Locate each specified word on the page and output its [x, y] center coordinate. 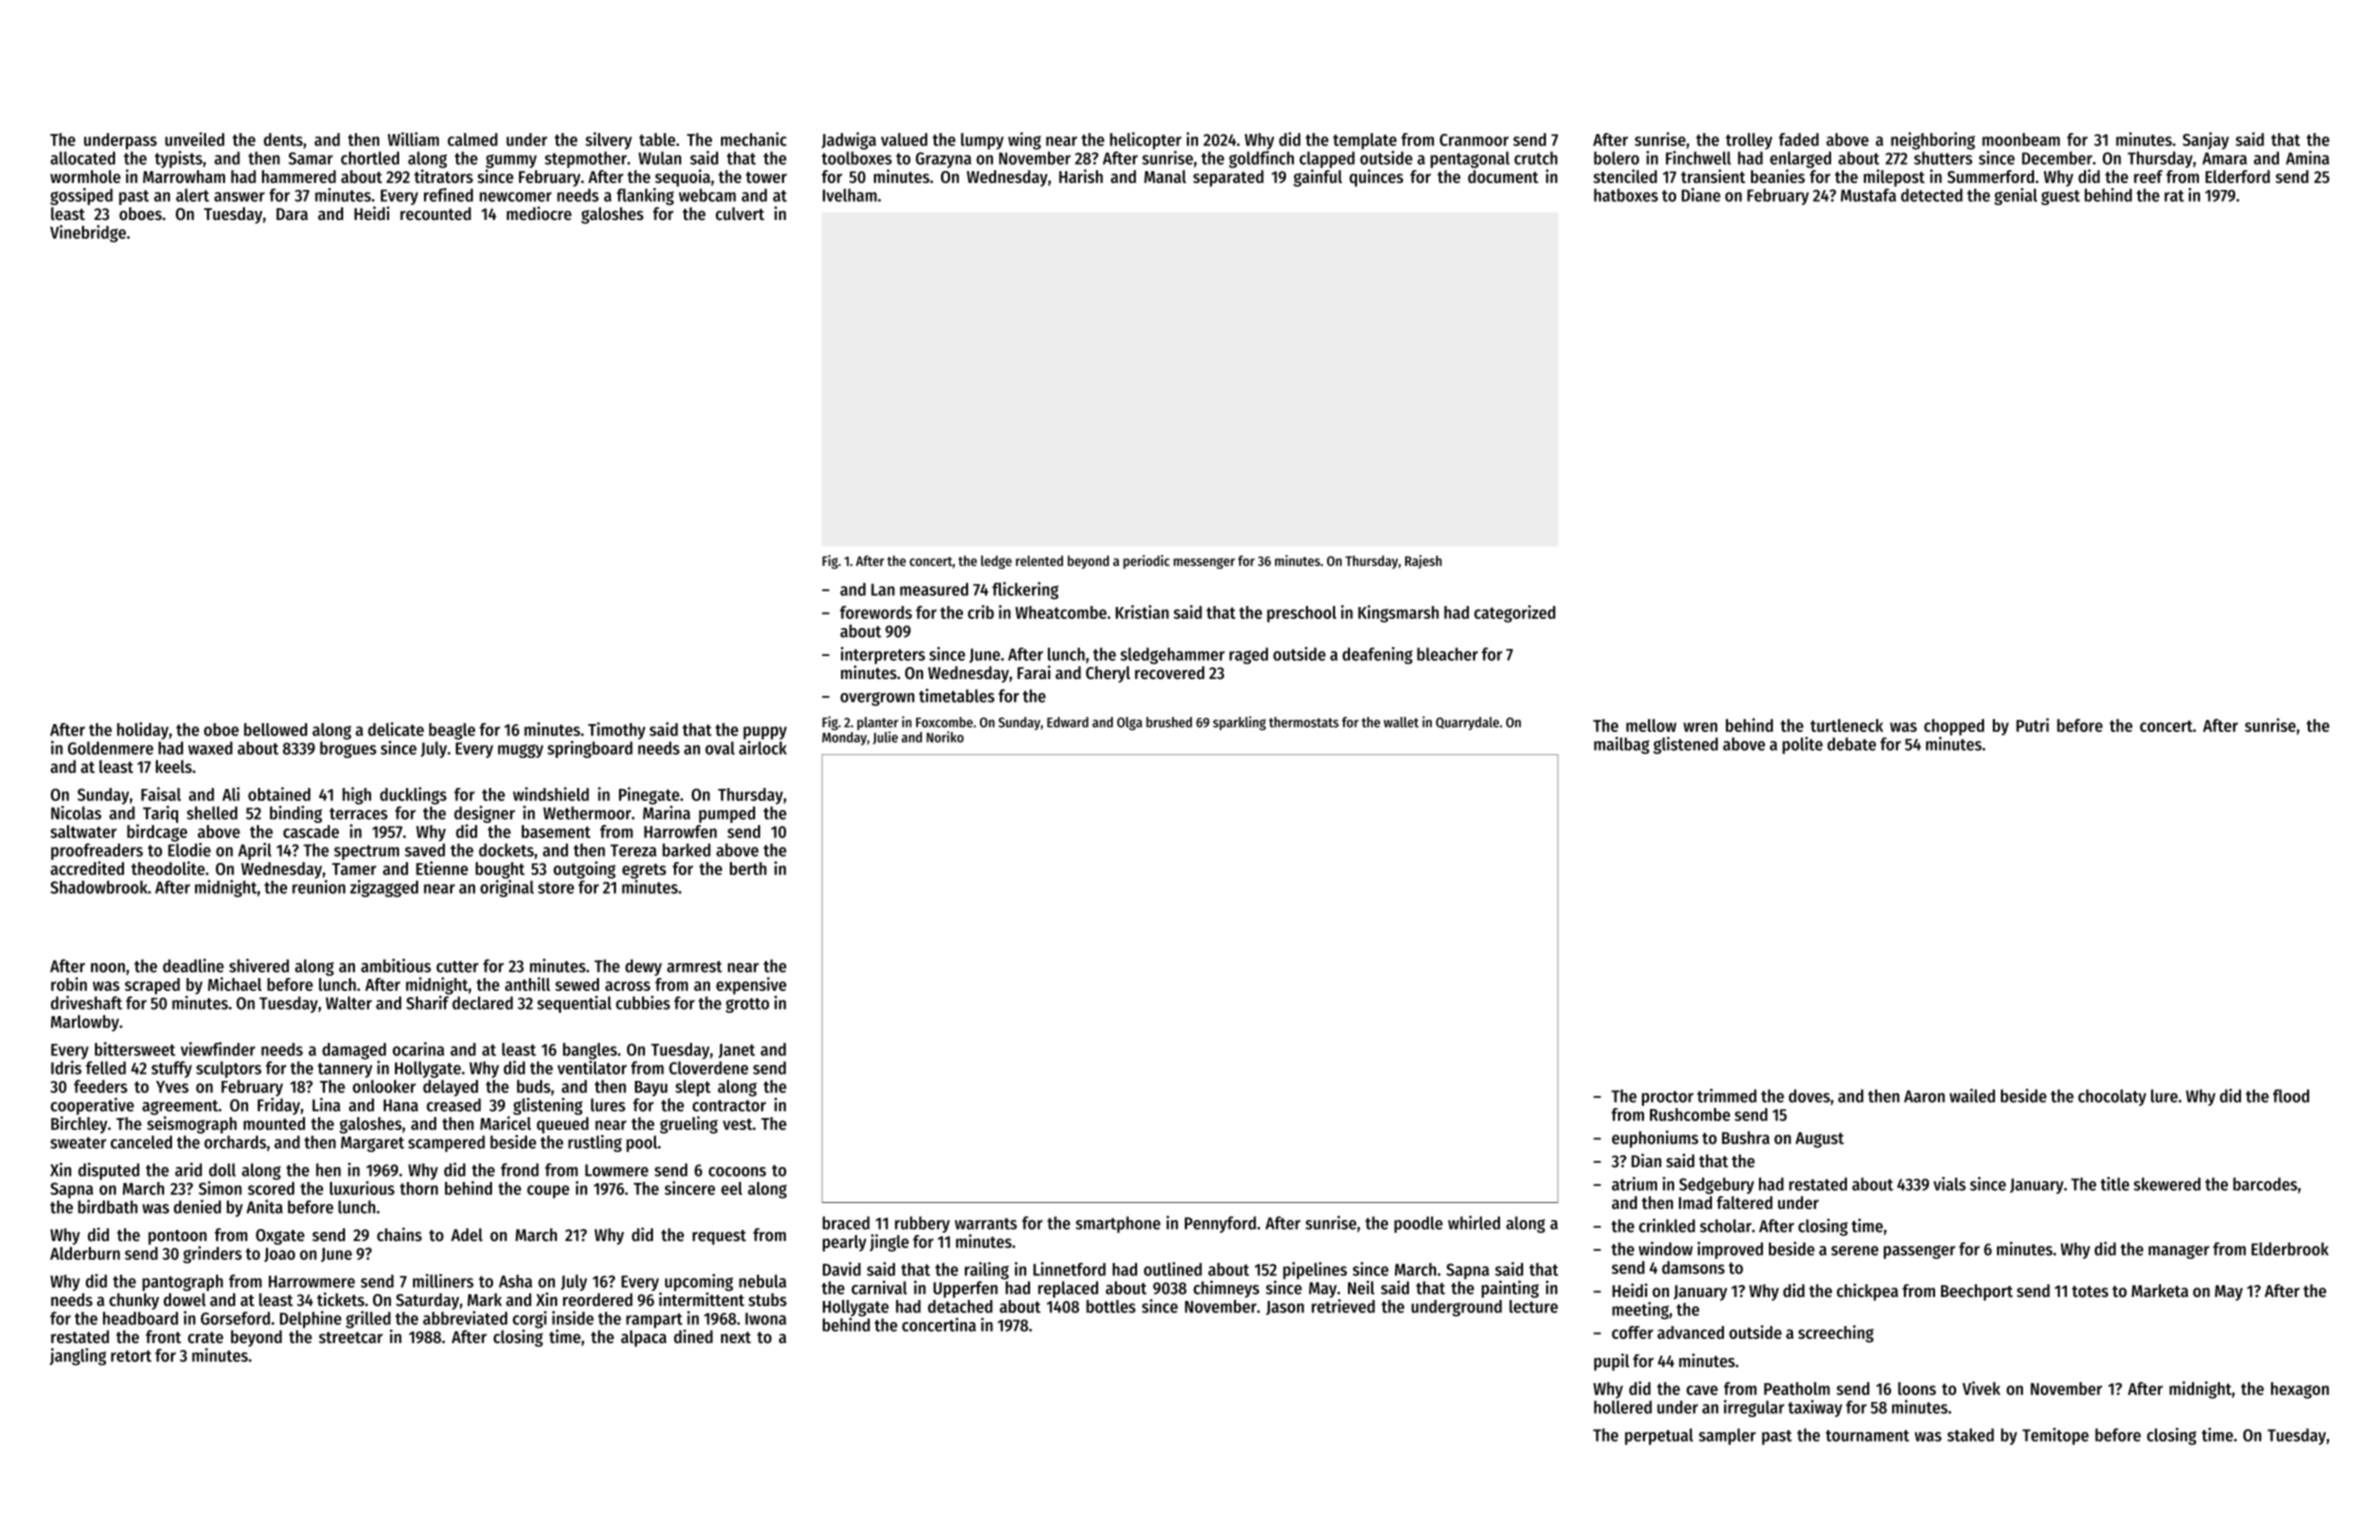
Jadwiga [849, 141]
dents [283, 139]
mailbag [1622, 745]
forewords [876, 612]
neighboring [1933, 141]
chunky [134, 1301]
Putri [2032, 725]
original [507, 888]
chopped [1954, 727]
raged [1248, 655]
